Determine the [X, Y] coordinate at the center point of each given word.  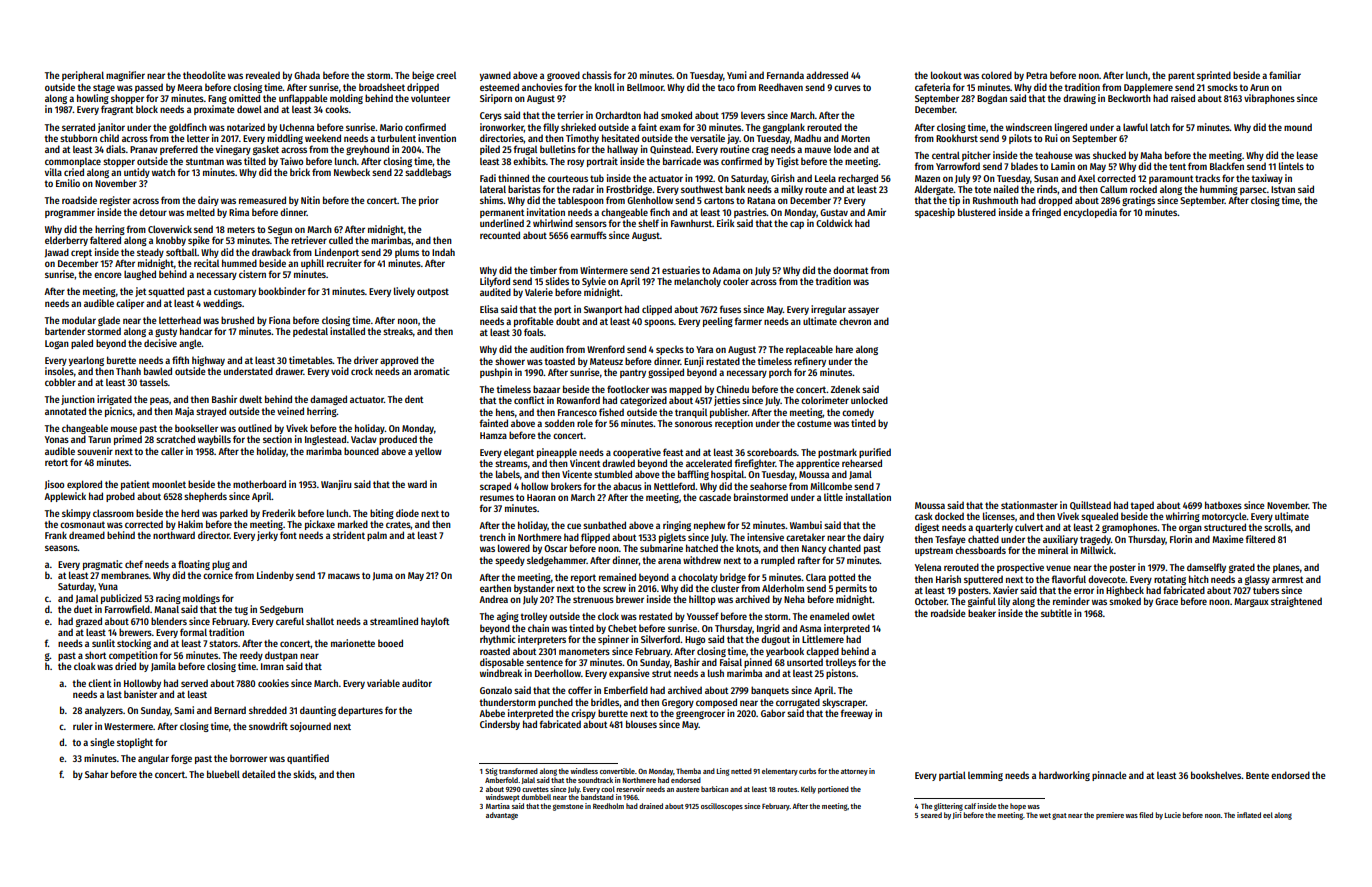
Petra [1036, 75]
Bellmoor [645, 87]
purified [875, 453]
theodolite [204, 75]
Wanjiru [336, 485]
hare [844, 349]
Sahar [96, 774]
